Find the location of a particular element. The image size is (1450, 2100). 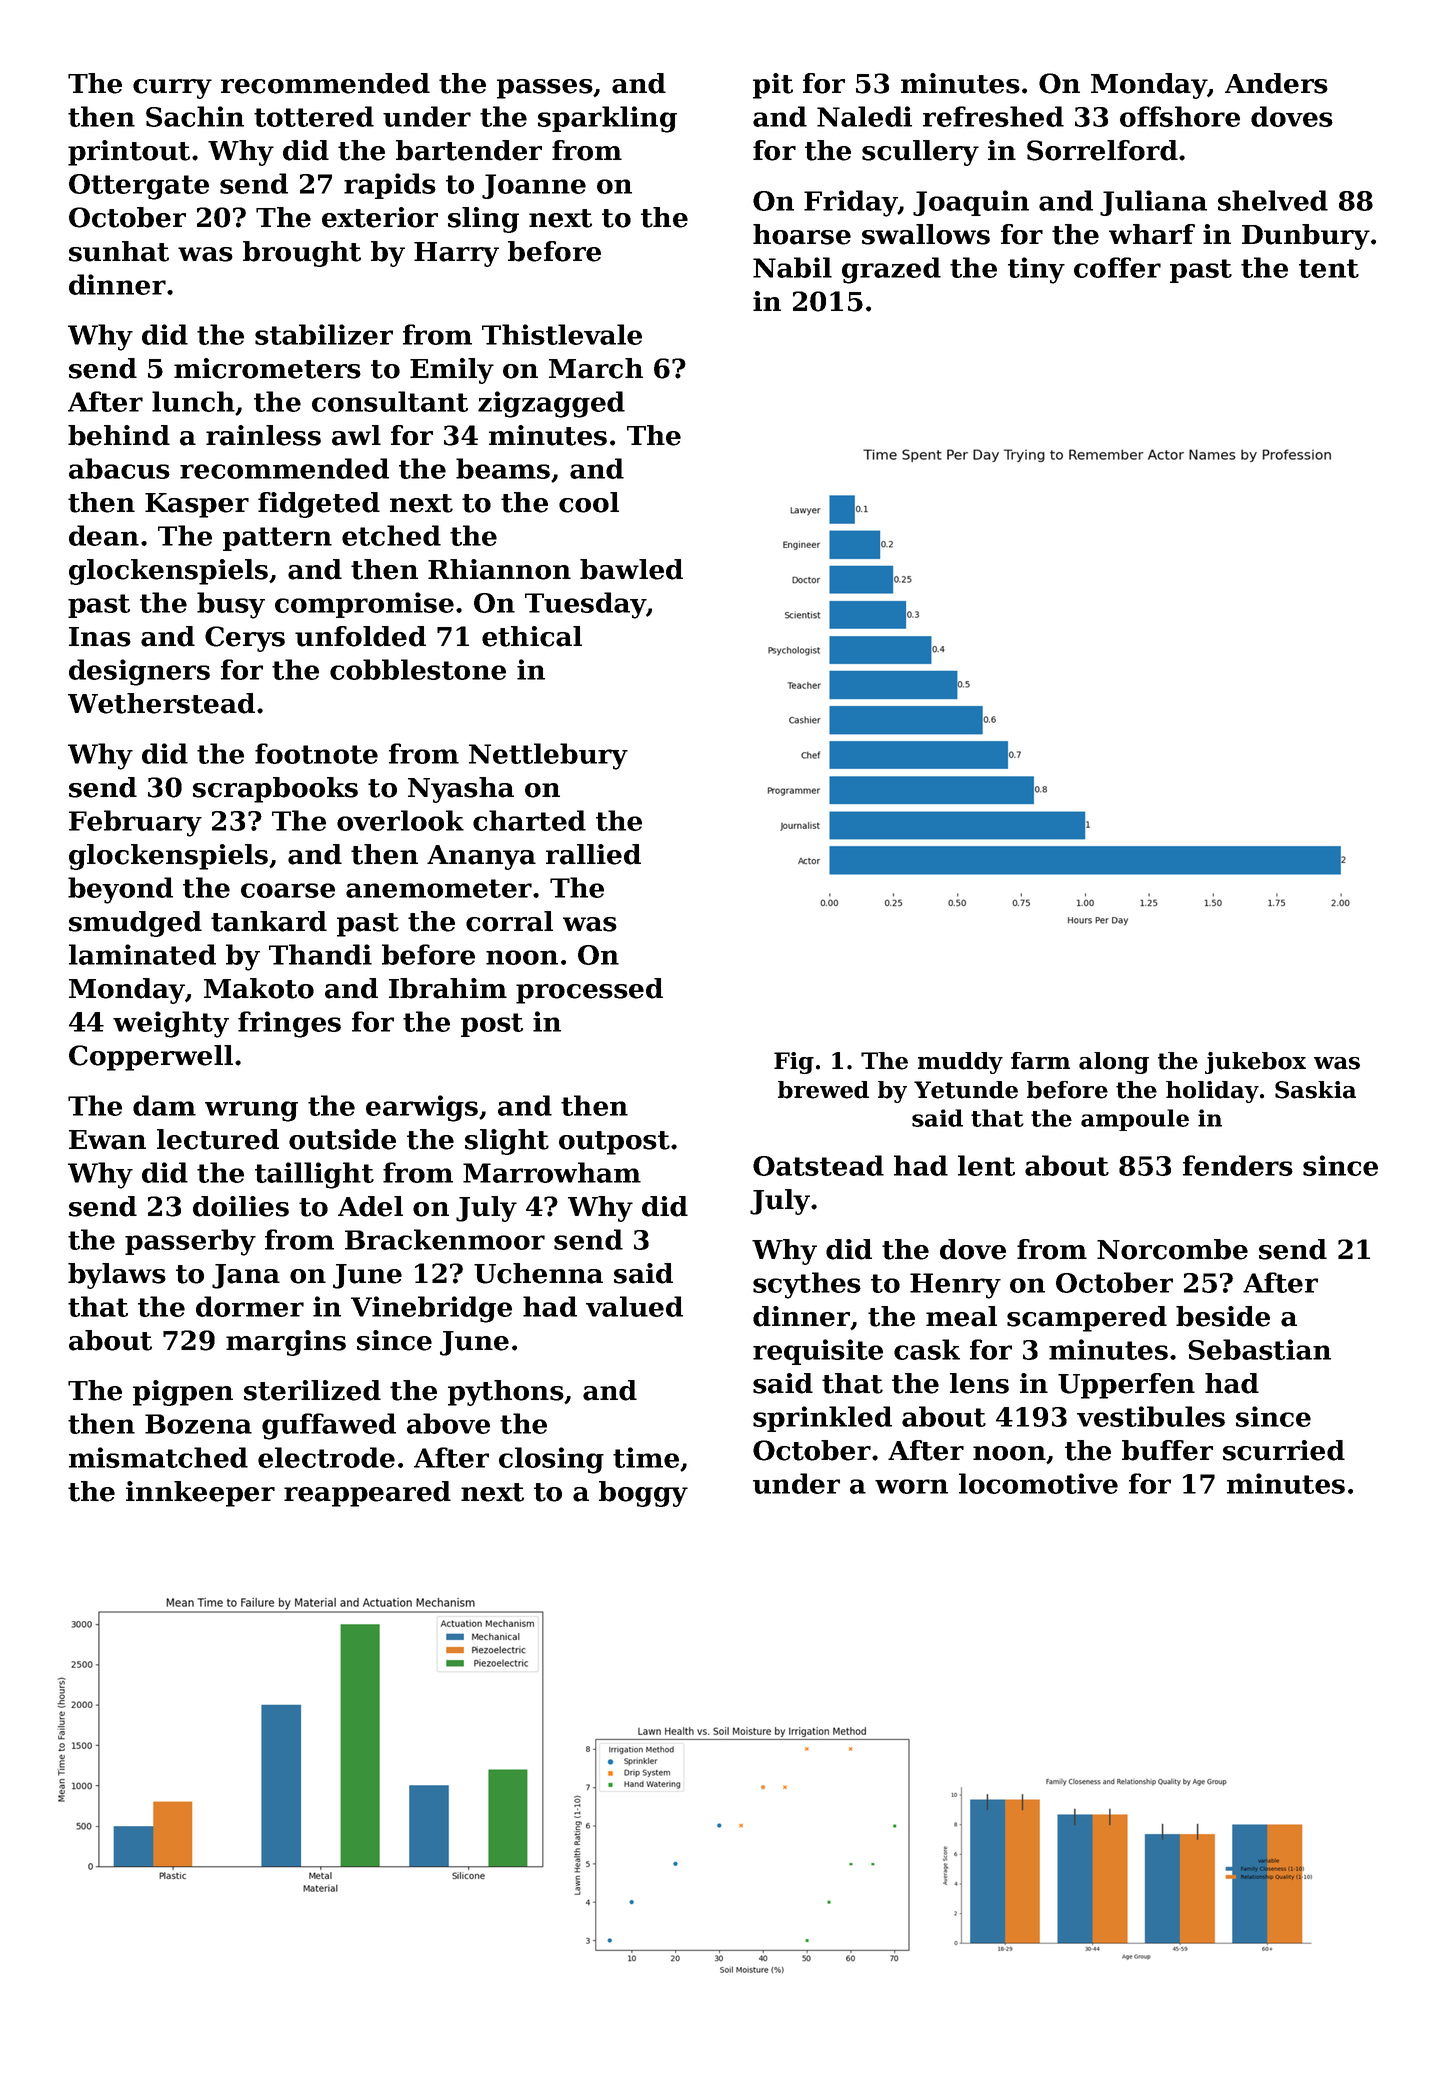

dormer is located at coordinates (250, 1306).
